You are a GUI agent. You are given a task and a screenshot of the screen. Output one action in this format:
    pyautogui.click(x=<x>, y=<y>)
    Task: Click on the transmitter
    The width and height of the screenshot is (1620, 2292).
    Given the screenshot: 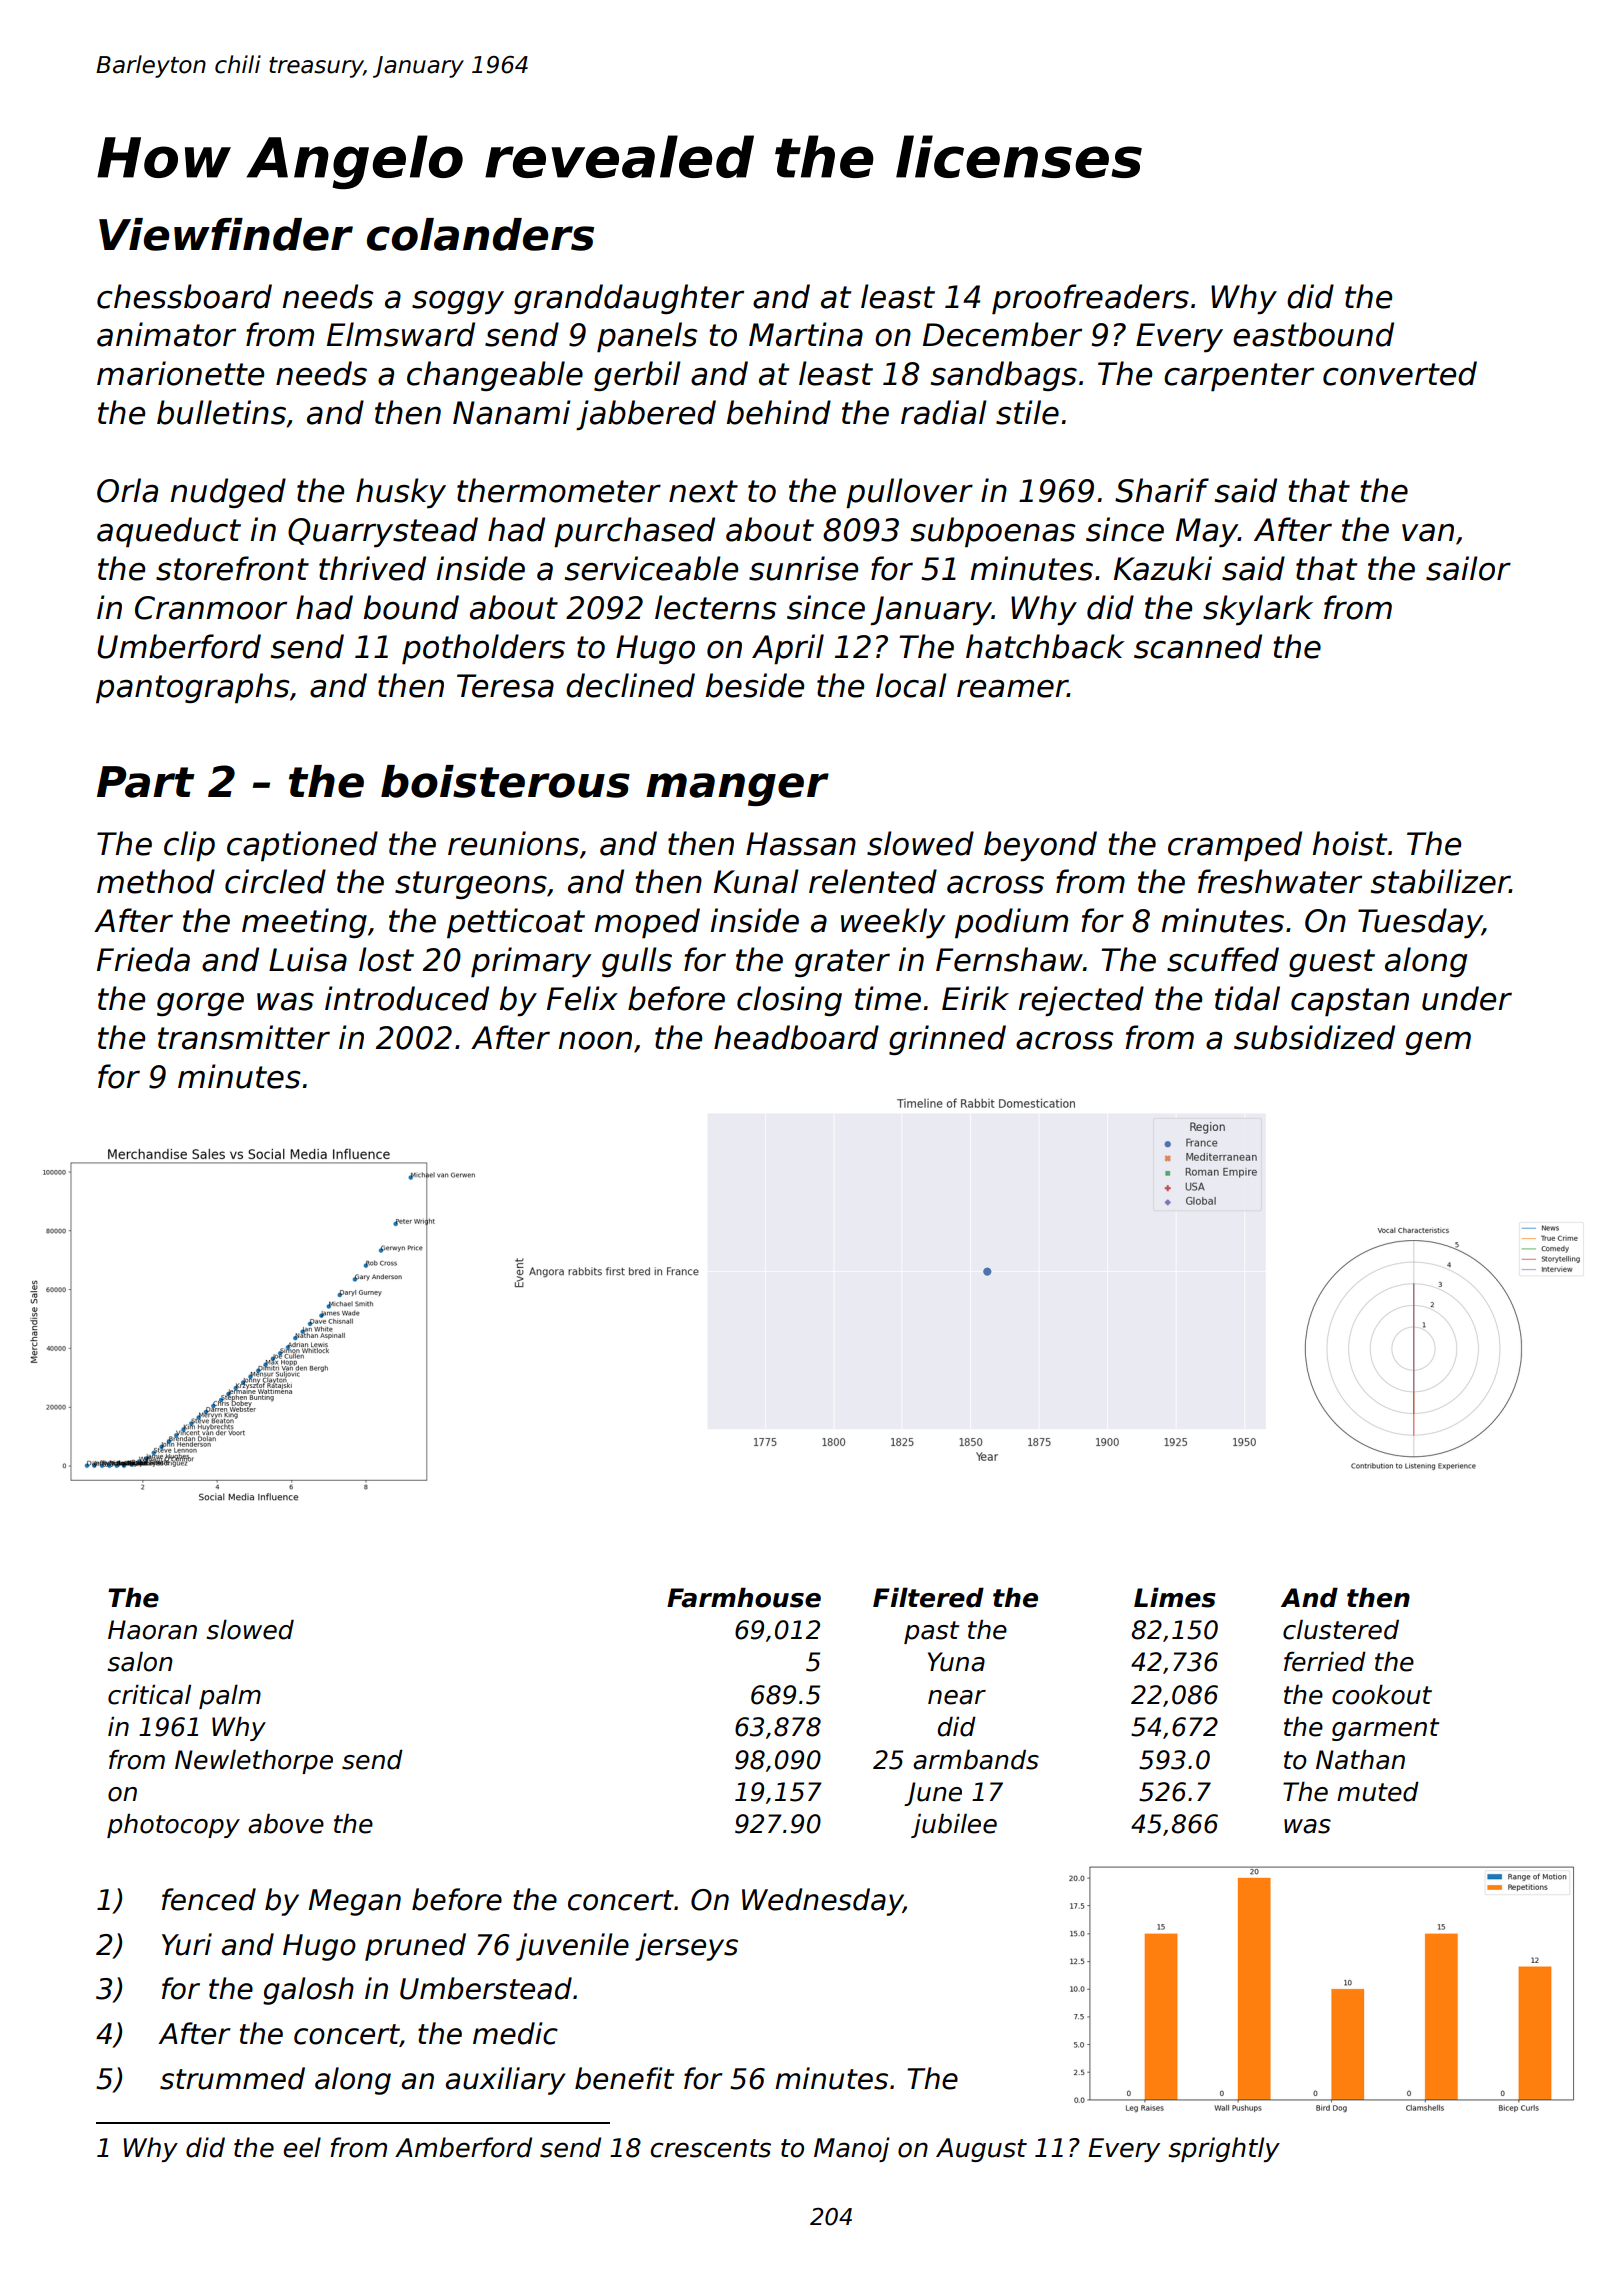 What is the action you would take?
    pyautogui.click(x=244, y=1037)
